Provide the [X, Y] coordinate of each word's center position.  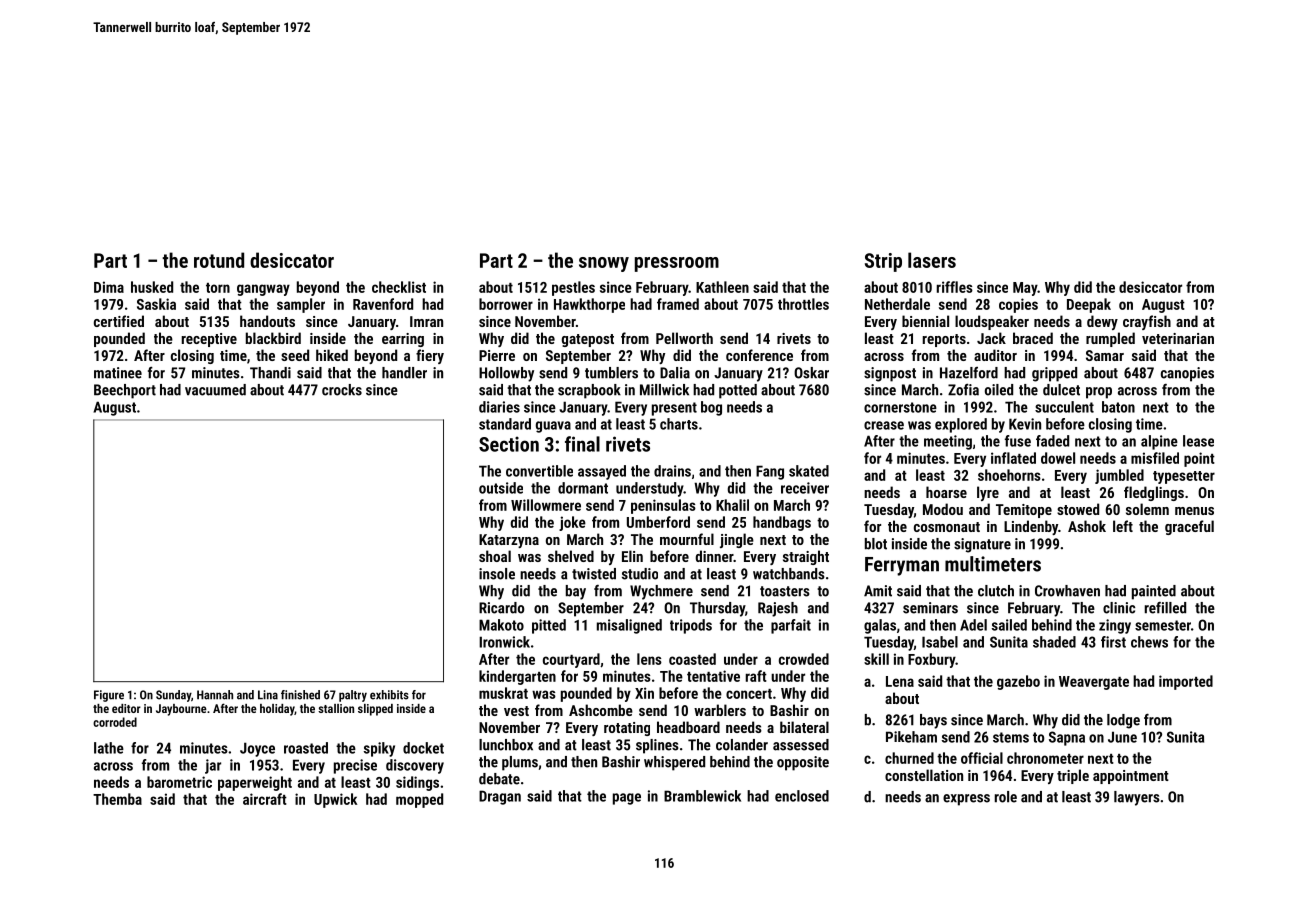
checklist [399, 287]
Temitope [1024, 511]
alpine [1159, 442]
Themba [117, 799]
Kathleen [722, 287]
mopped [419, 800]
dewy [1102, 322]
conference [759, 355]
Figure [109, 696]
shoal [495, 556]
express [966, 800]
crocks [342, 390]
